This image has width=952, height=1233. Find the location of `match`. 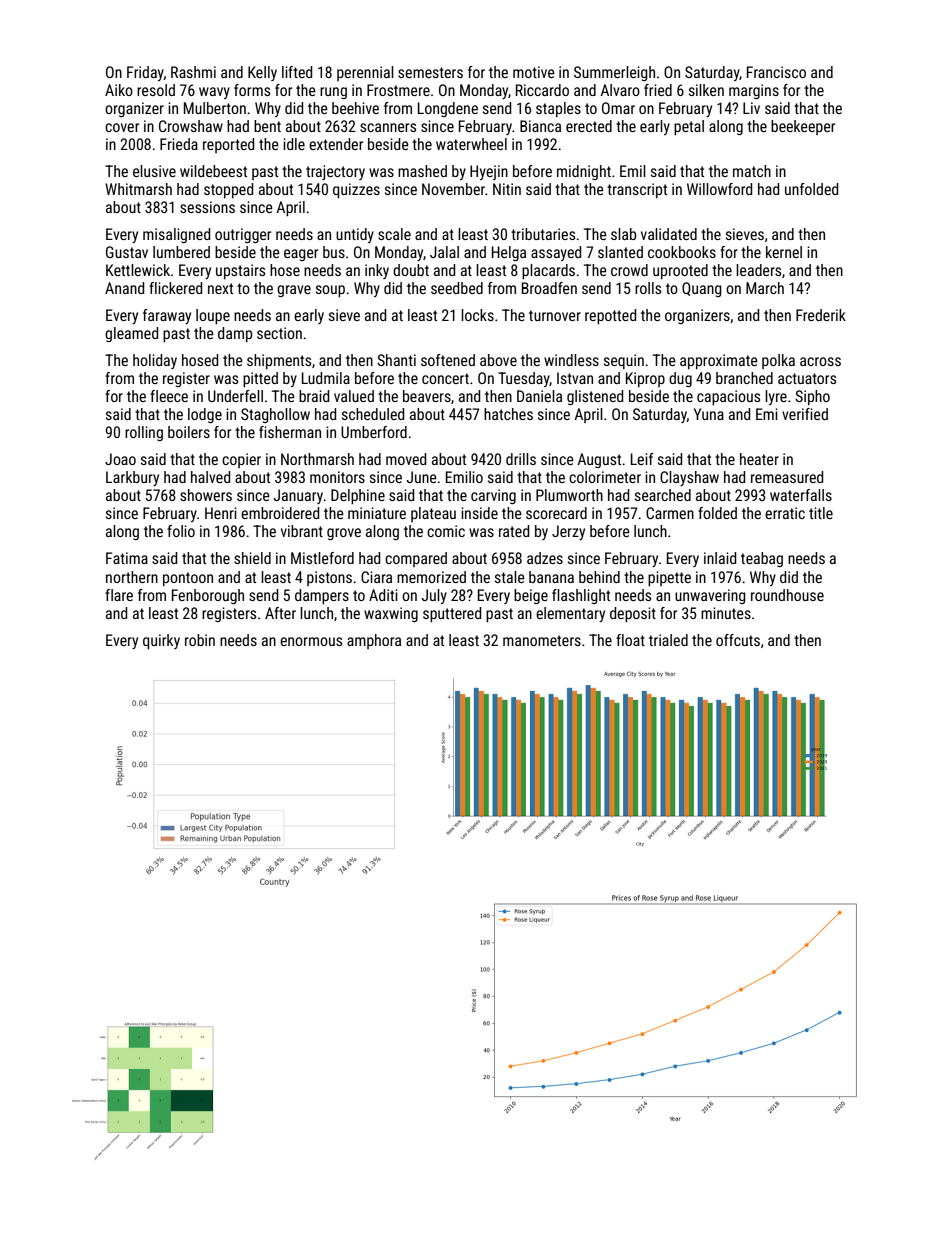

match is located at coordinates (752, 171).
